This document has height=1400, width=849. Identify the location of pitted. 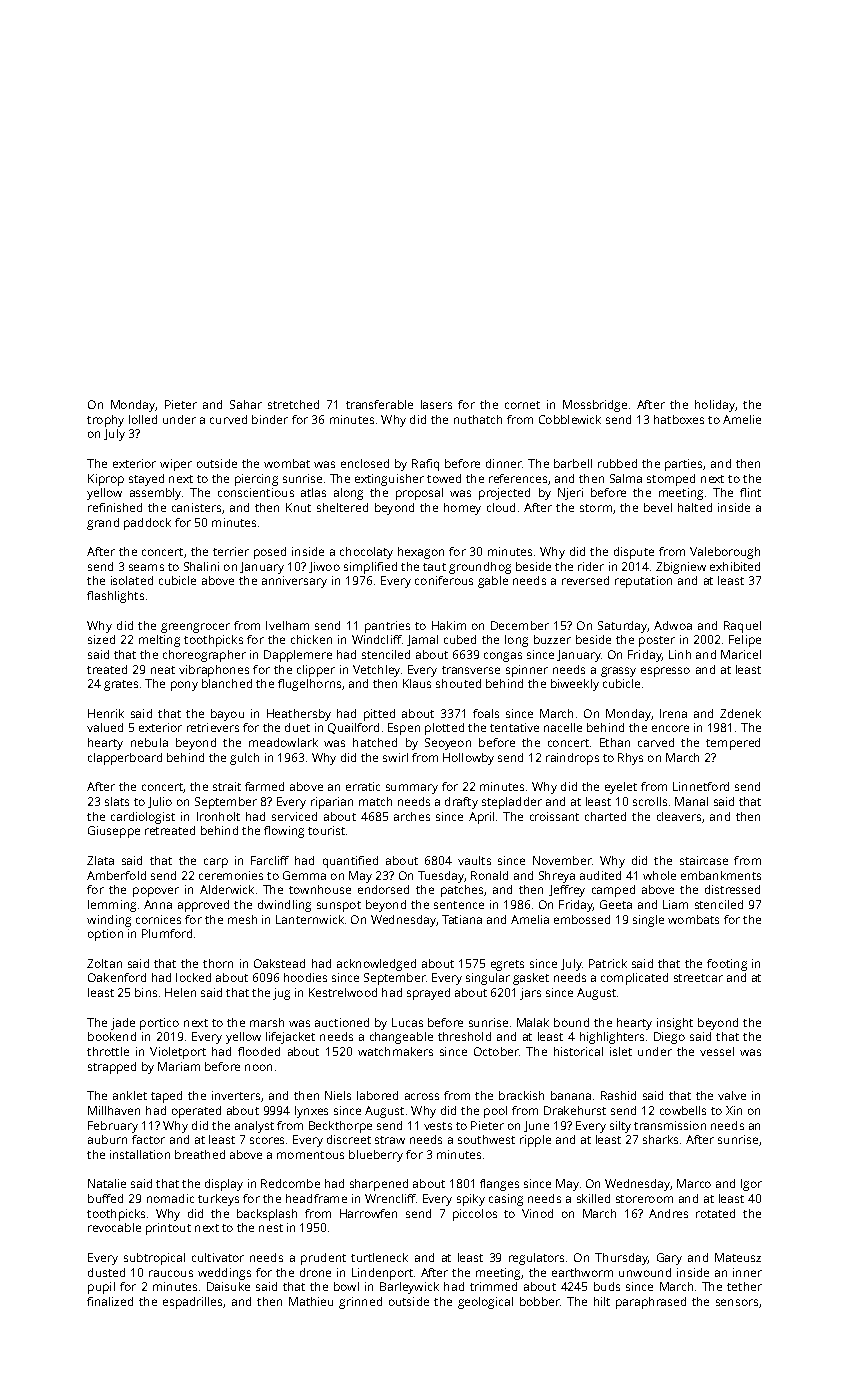
(379, 715).
